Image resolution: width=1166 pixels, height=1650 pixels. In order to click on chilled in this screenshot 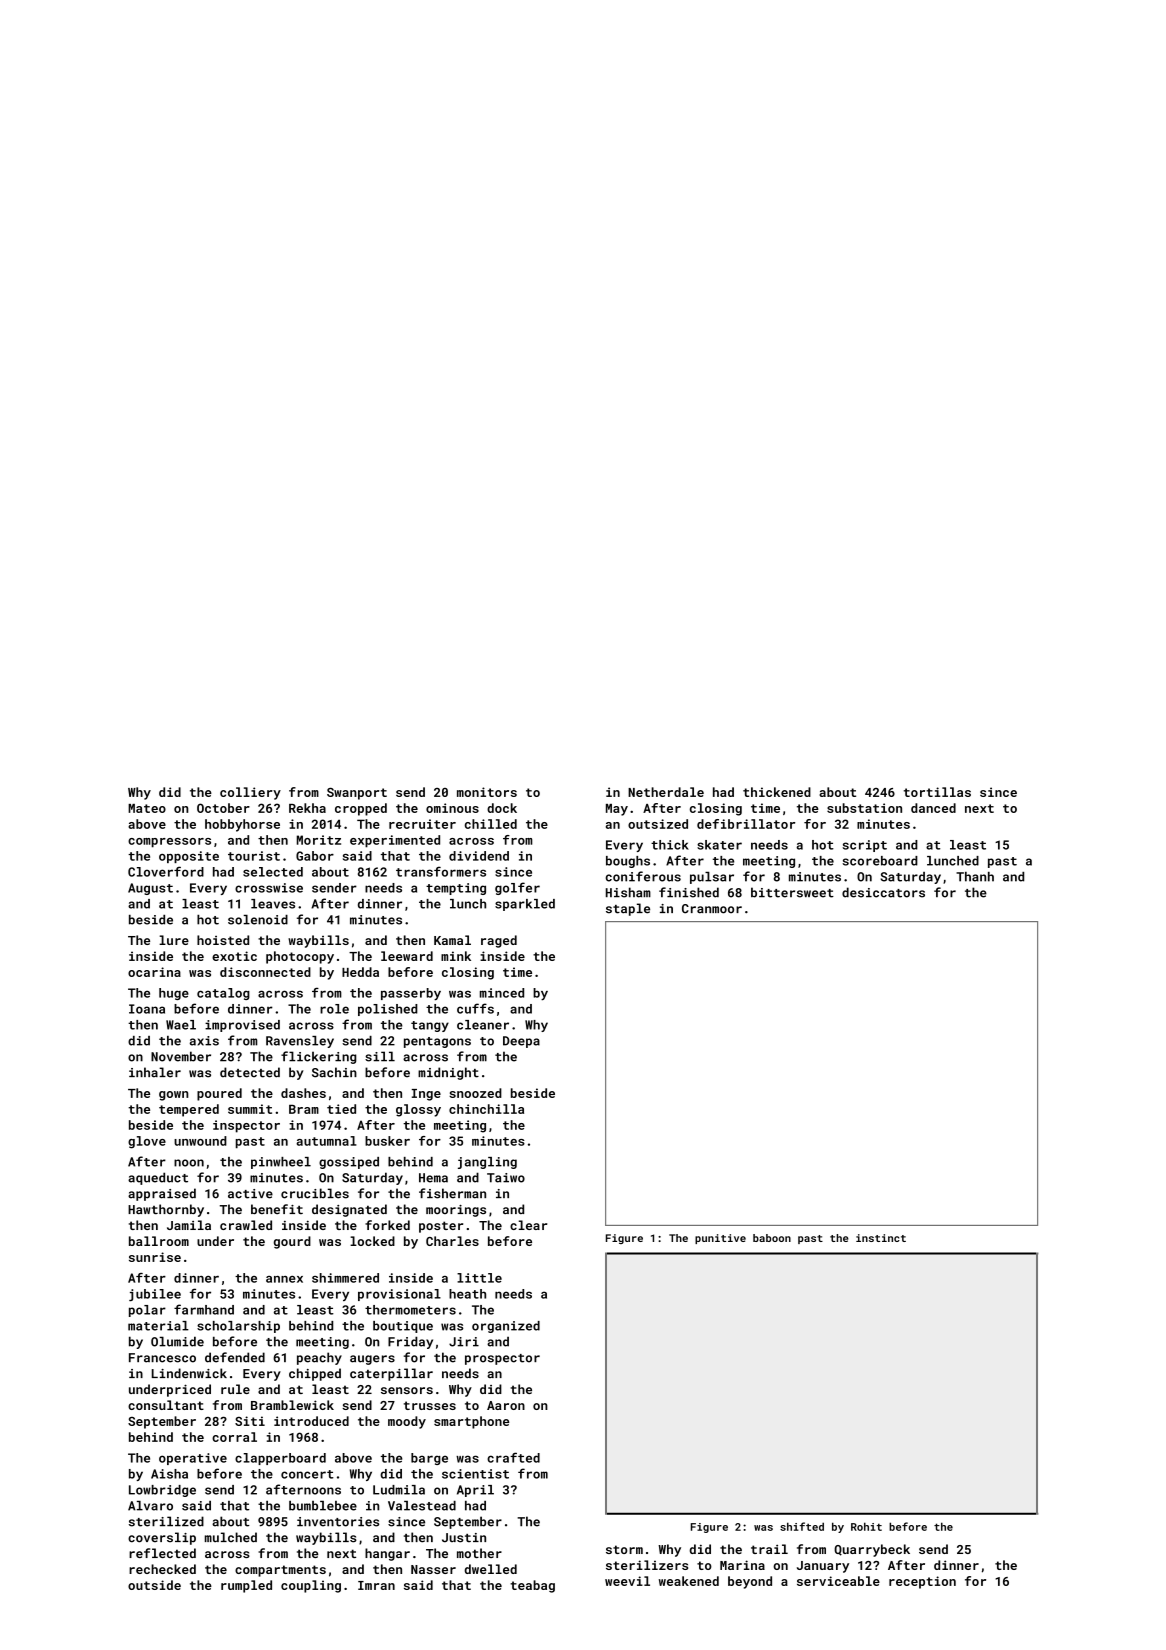, I will do `click(491, 824)`.
